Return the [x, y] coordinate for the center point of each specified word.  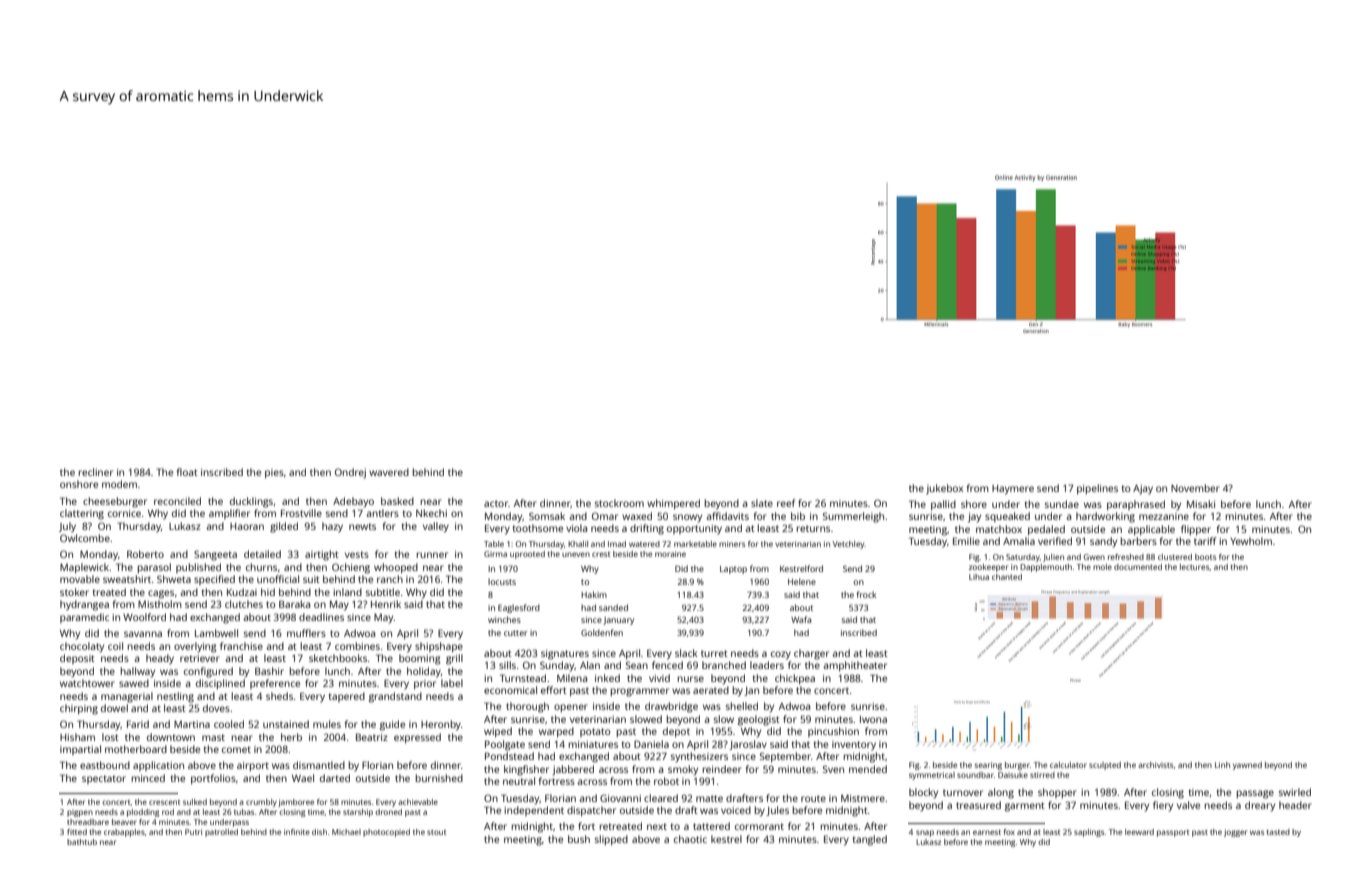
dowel [114, 708]
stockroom [619, 503]
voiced [736, 810]
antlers [382, 513]
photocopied [386, 833]
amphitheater [855, 666]
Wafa [801, 619]
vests [357, 554]
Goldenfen [602, 632]
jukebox [944, 489]
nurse [691, 679]
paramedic [84, 618]
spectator [104, 779]
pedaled [1046, 530]
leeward [1139, 832]
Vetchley [849, 545]
